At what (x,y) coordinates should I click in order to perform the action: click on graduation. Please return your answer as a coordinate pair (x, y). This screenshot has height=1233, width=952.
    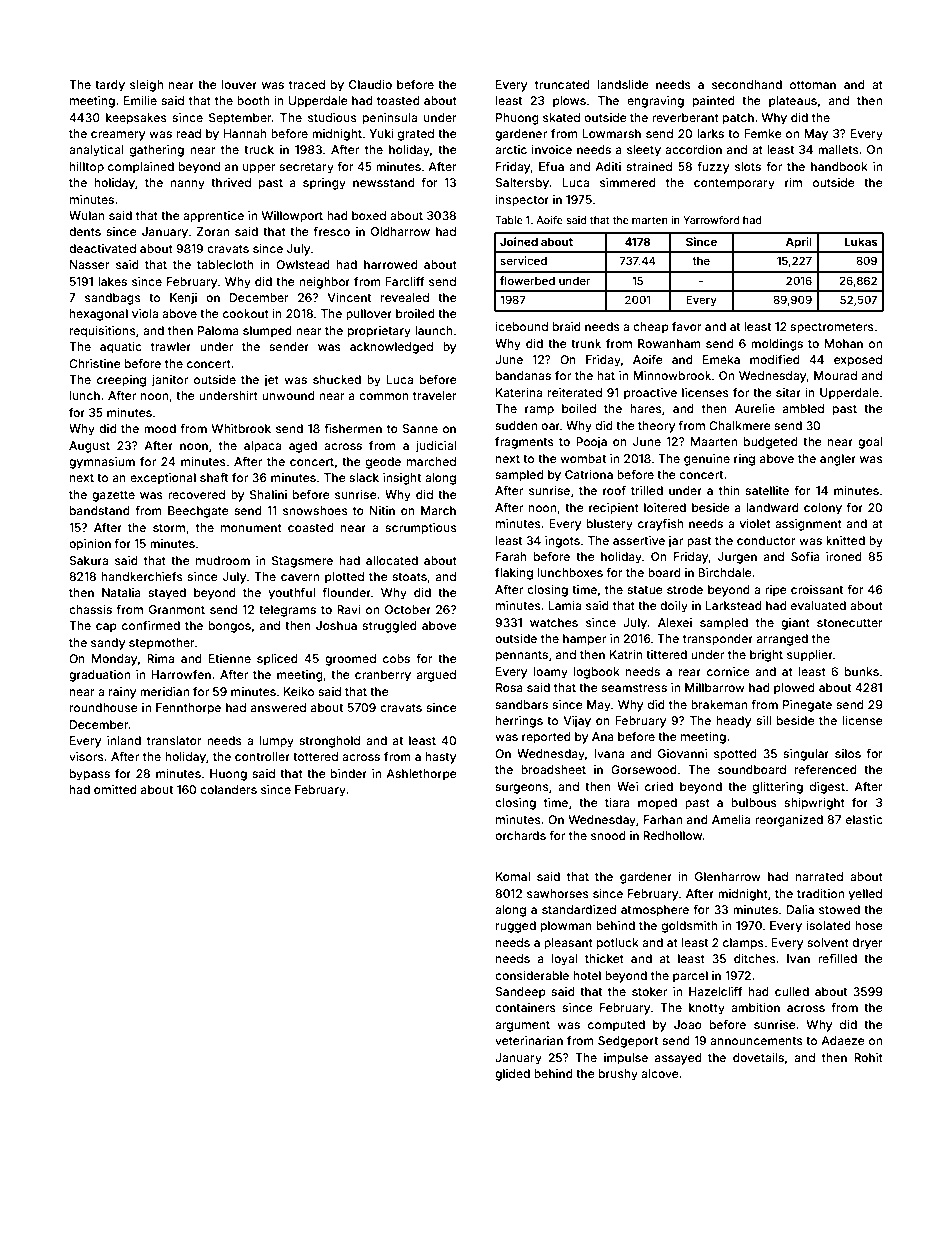
    Looking at the image, I should click on (99, 676).
